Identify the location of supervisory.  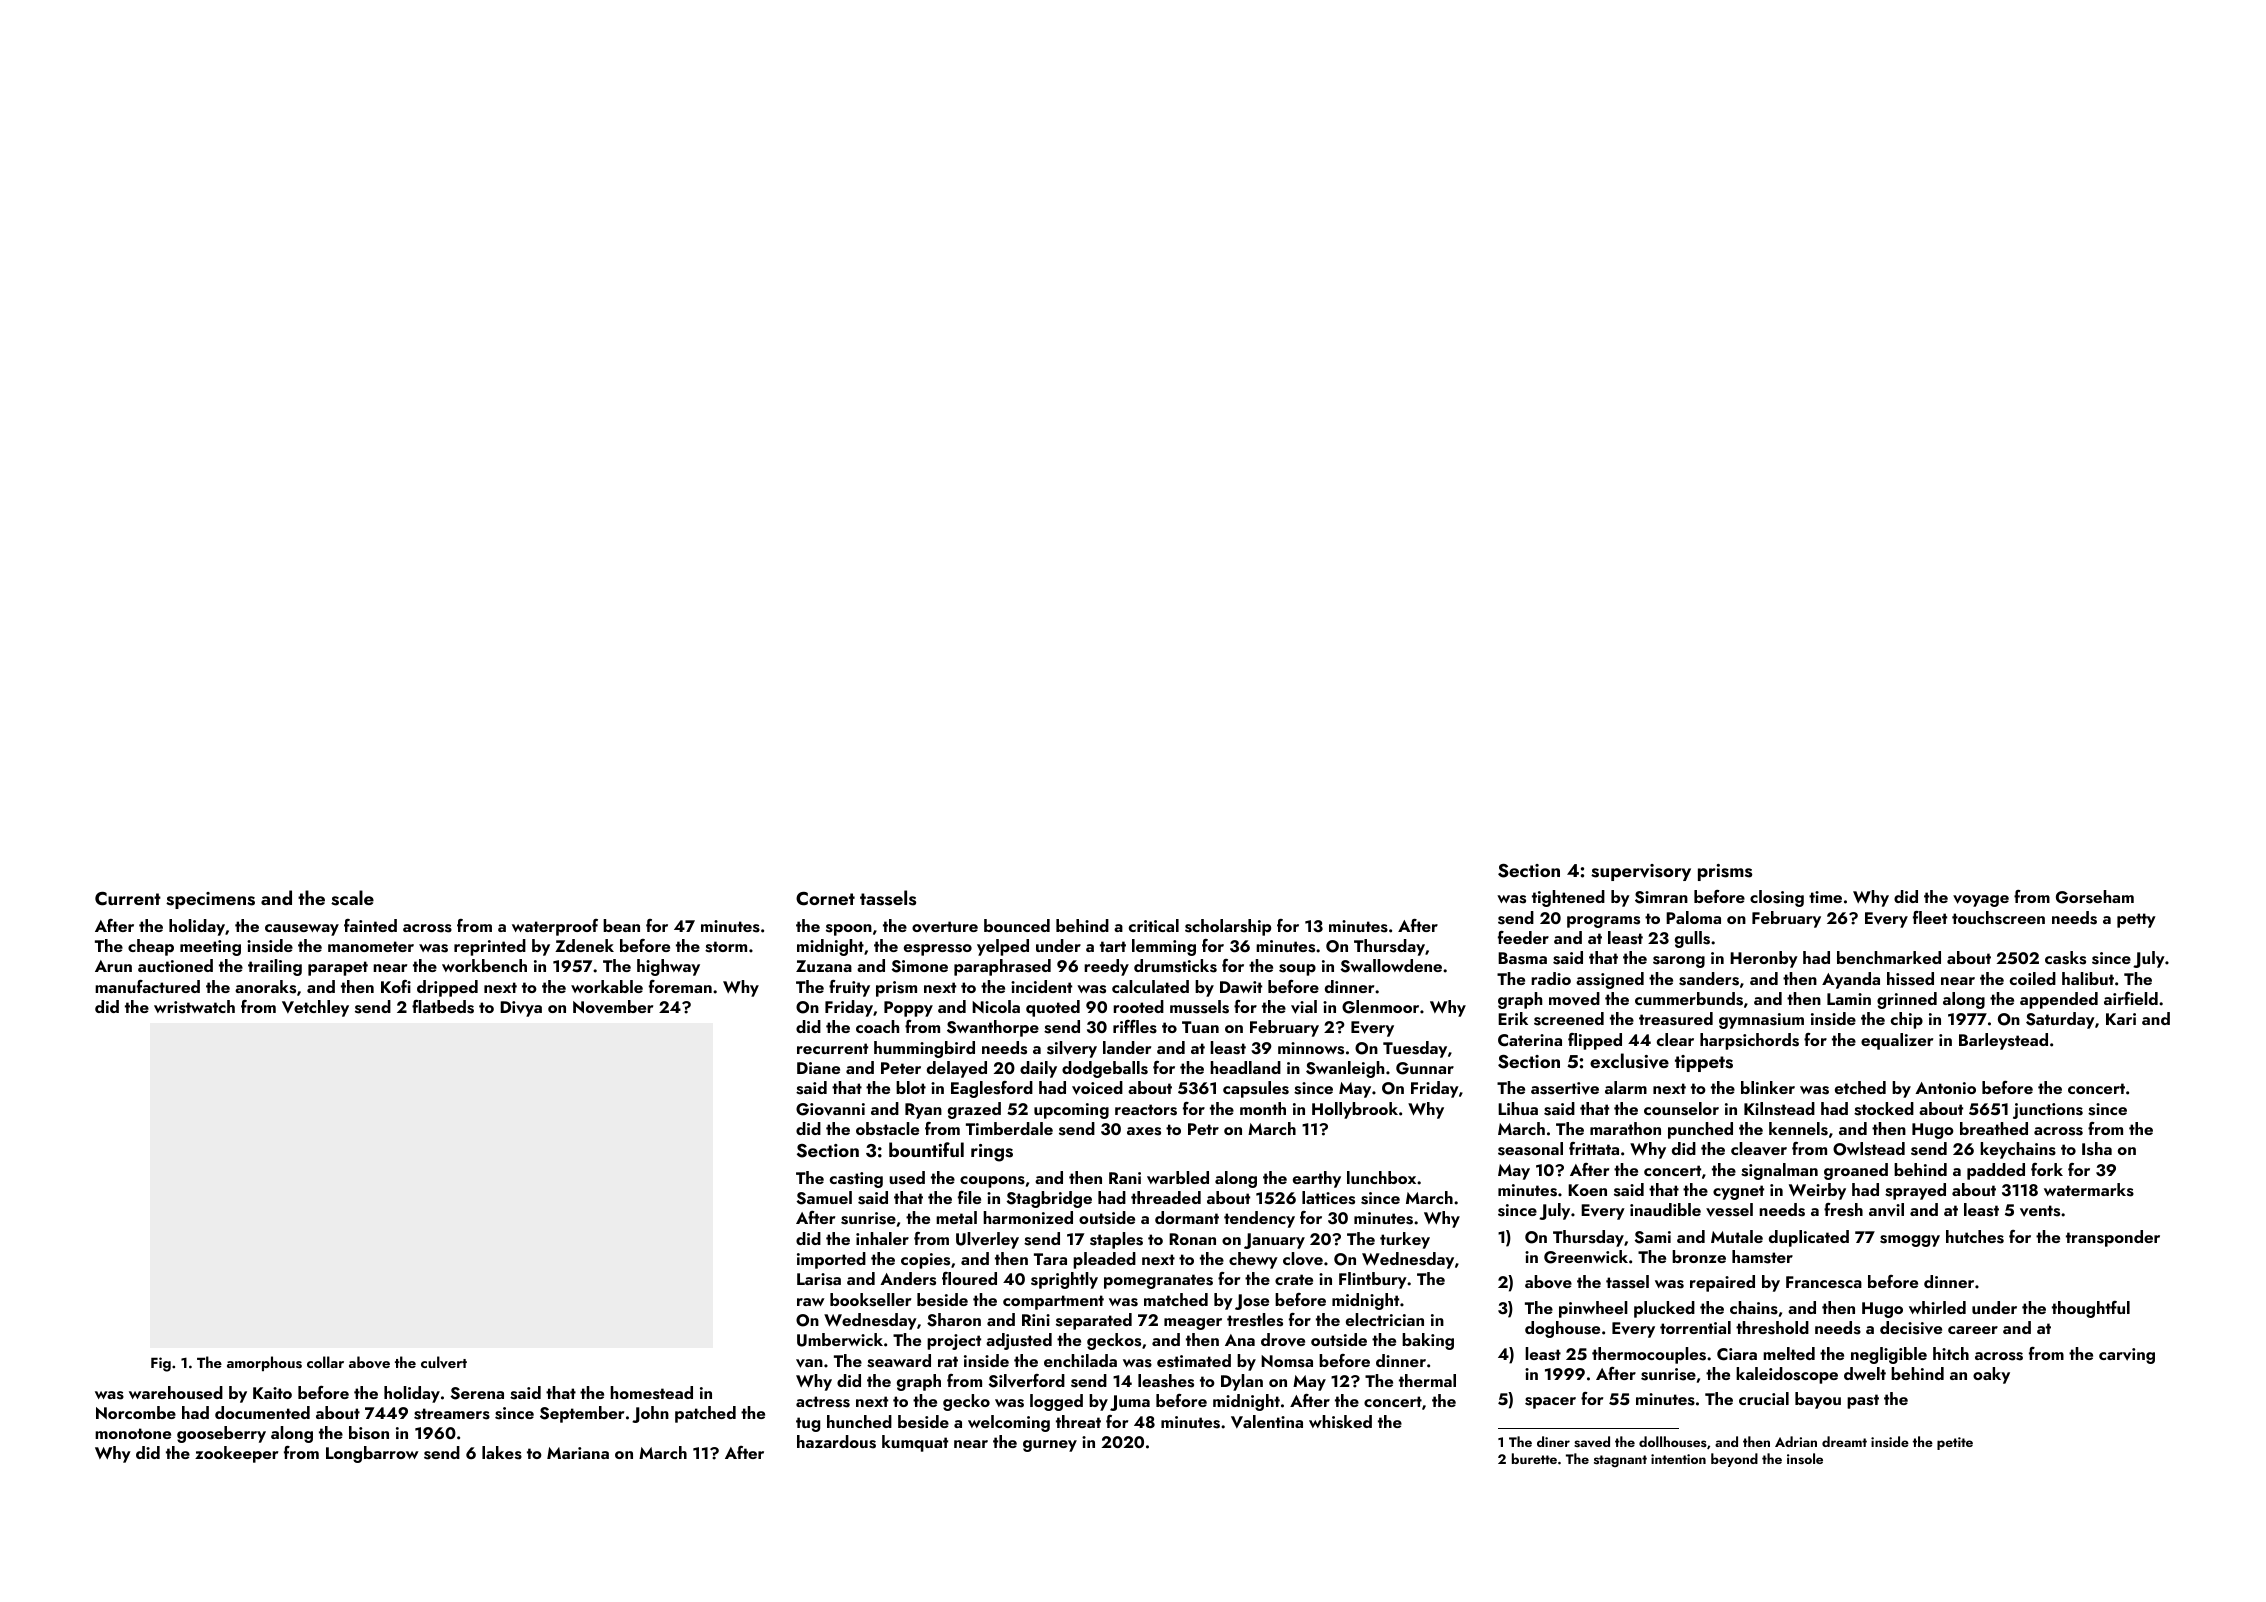
(1641, 872).
